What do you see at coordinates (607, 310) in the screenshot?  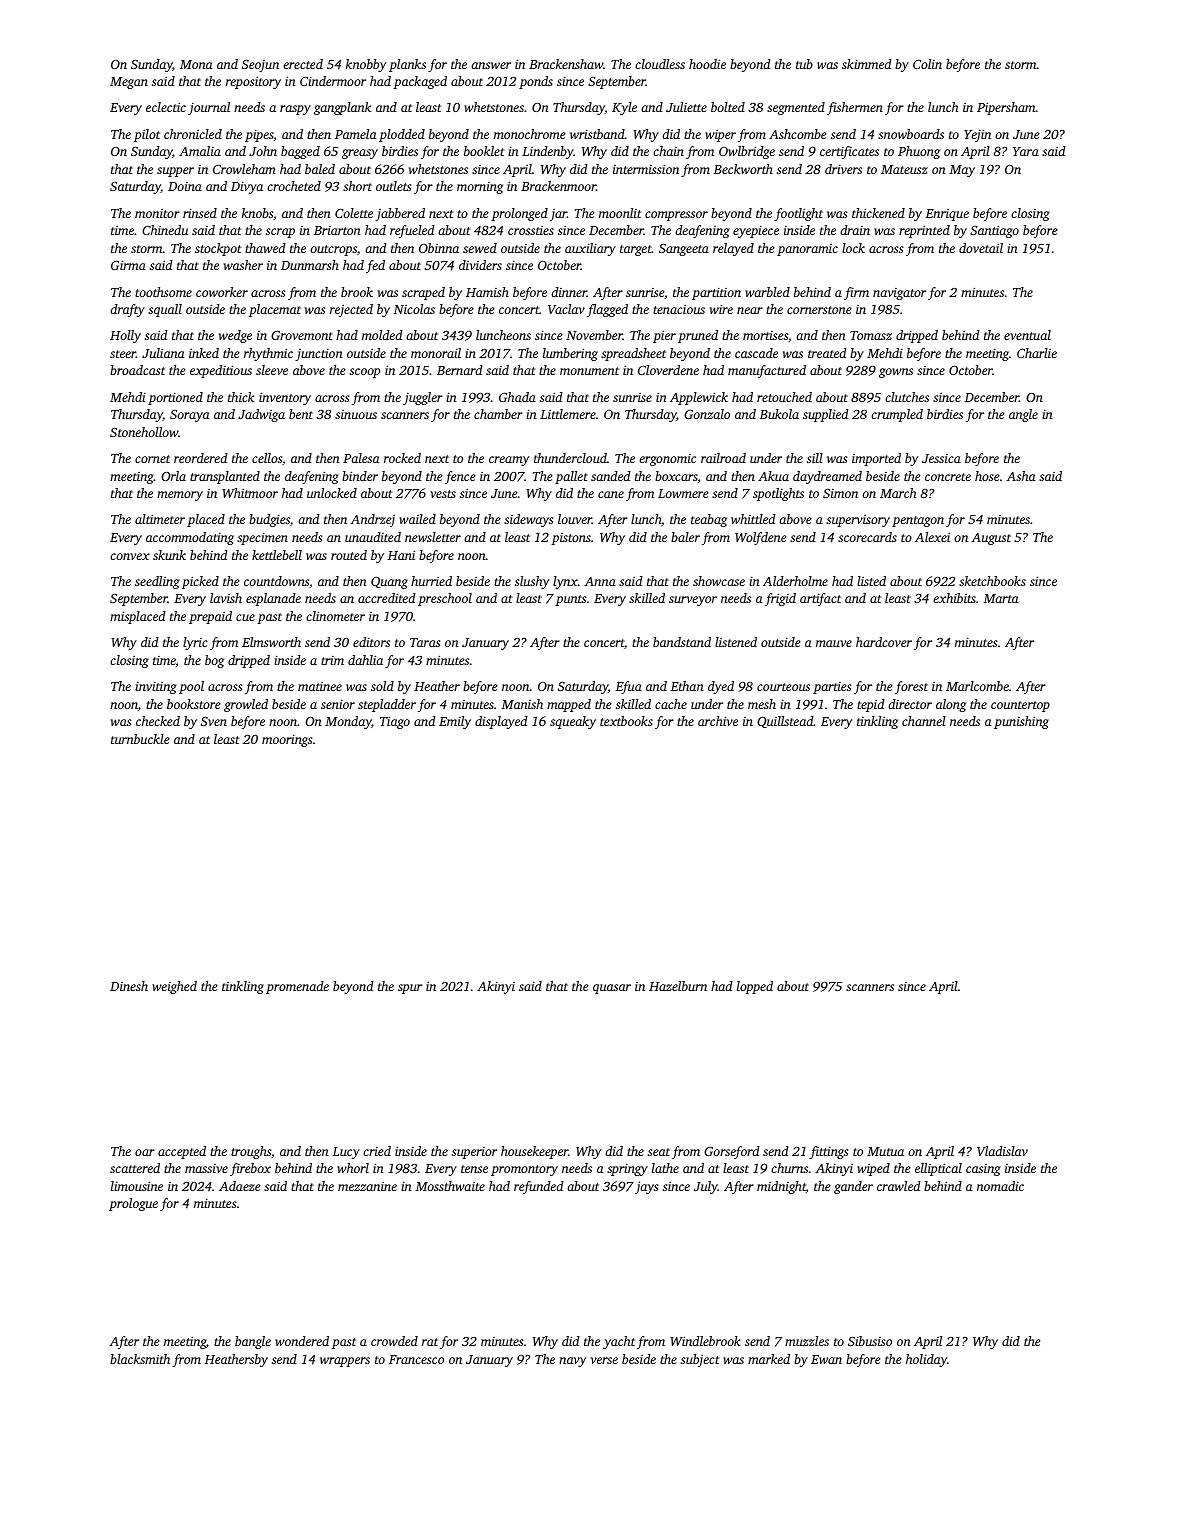 I see `flagged` at bounding box center [607, 310].
